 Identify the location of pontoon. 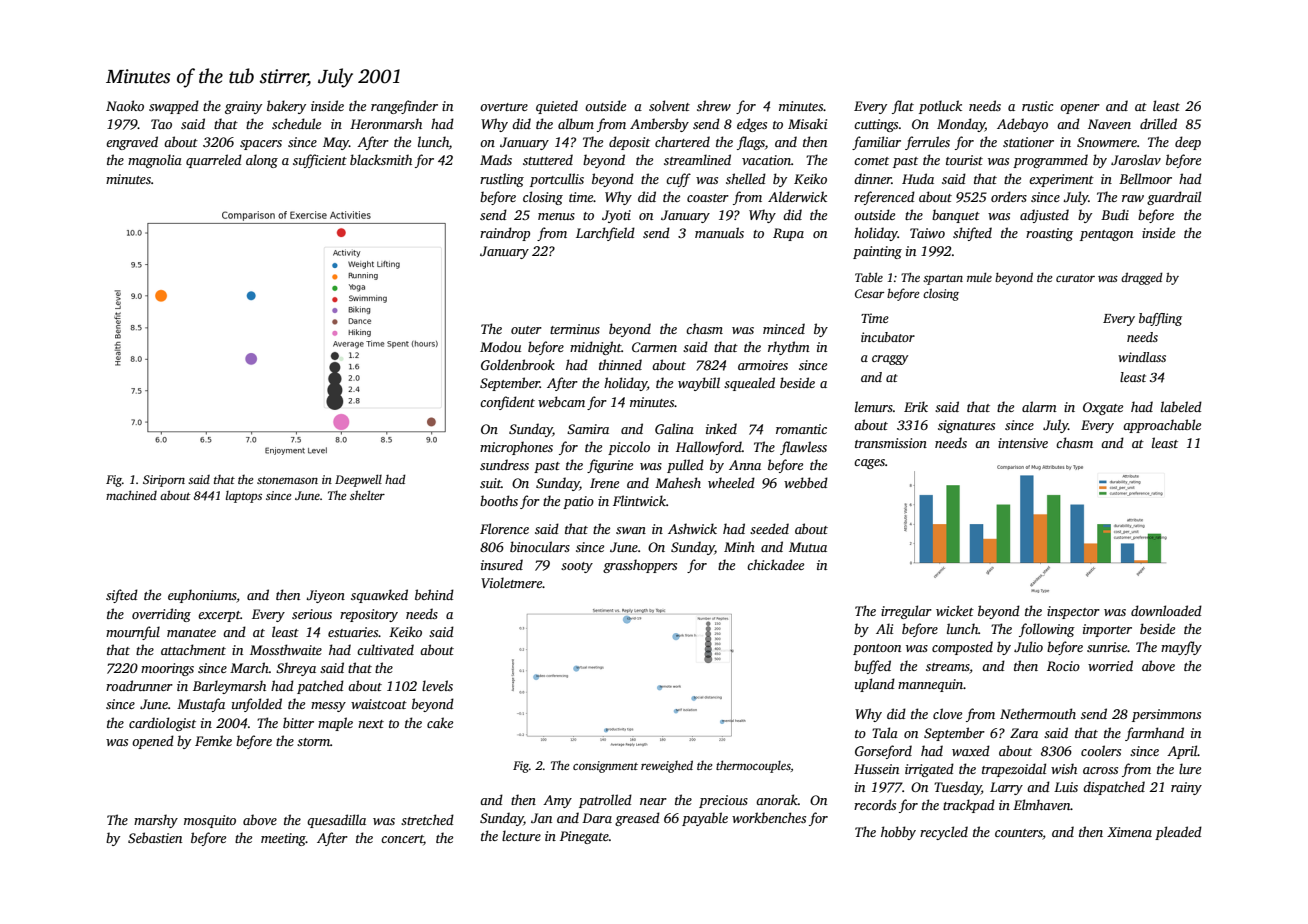
(877, 649).
